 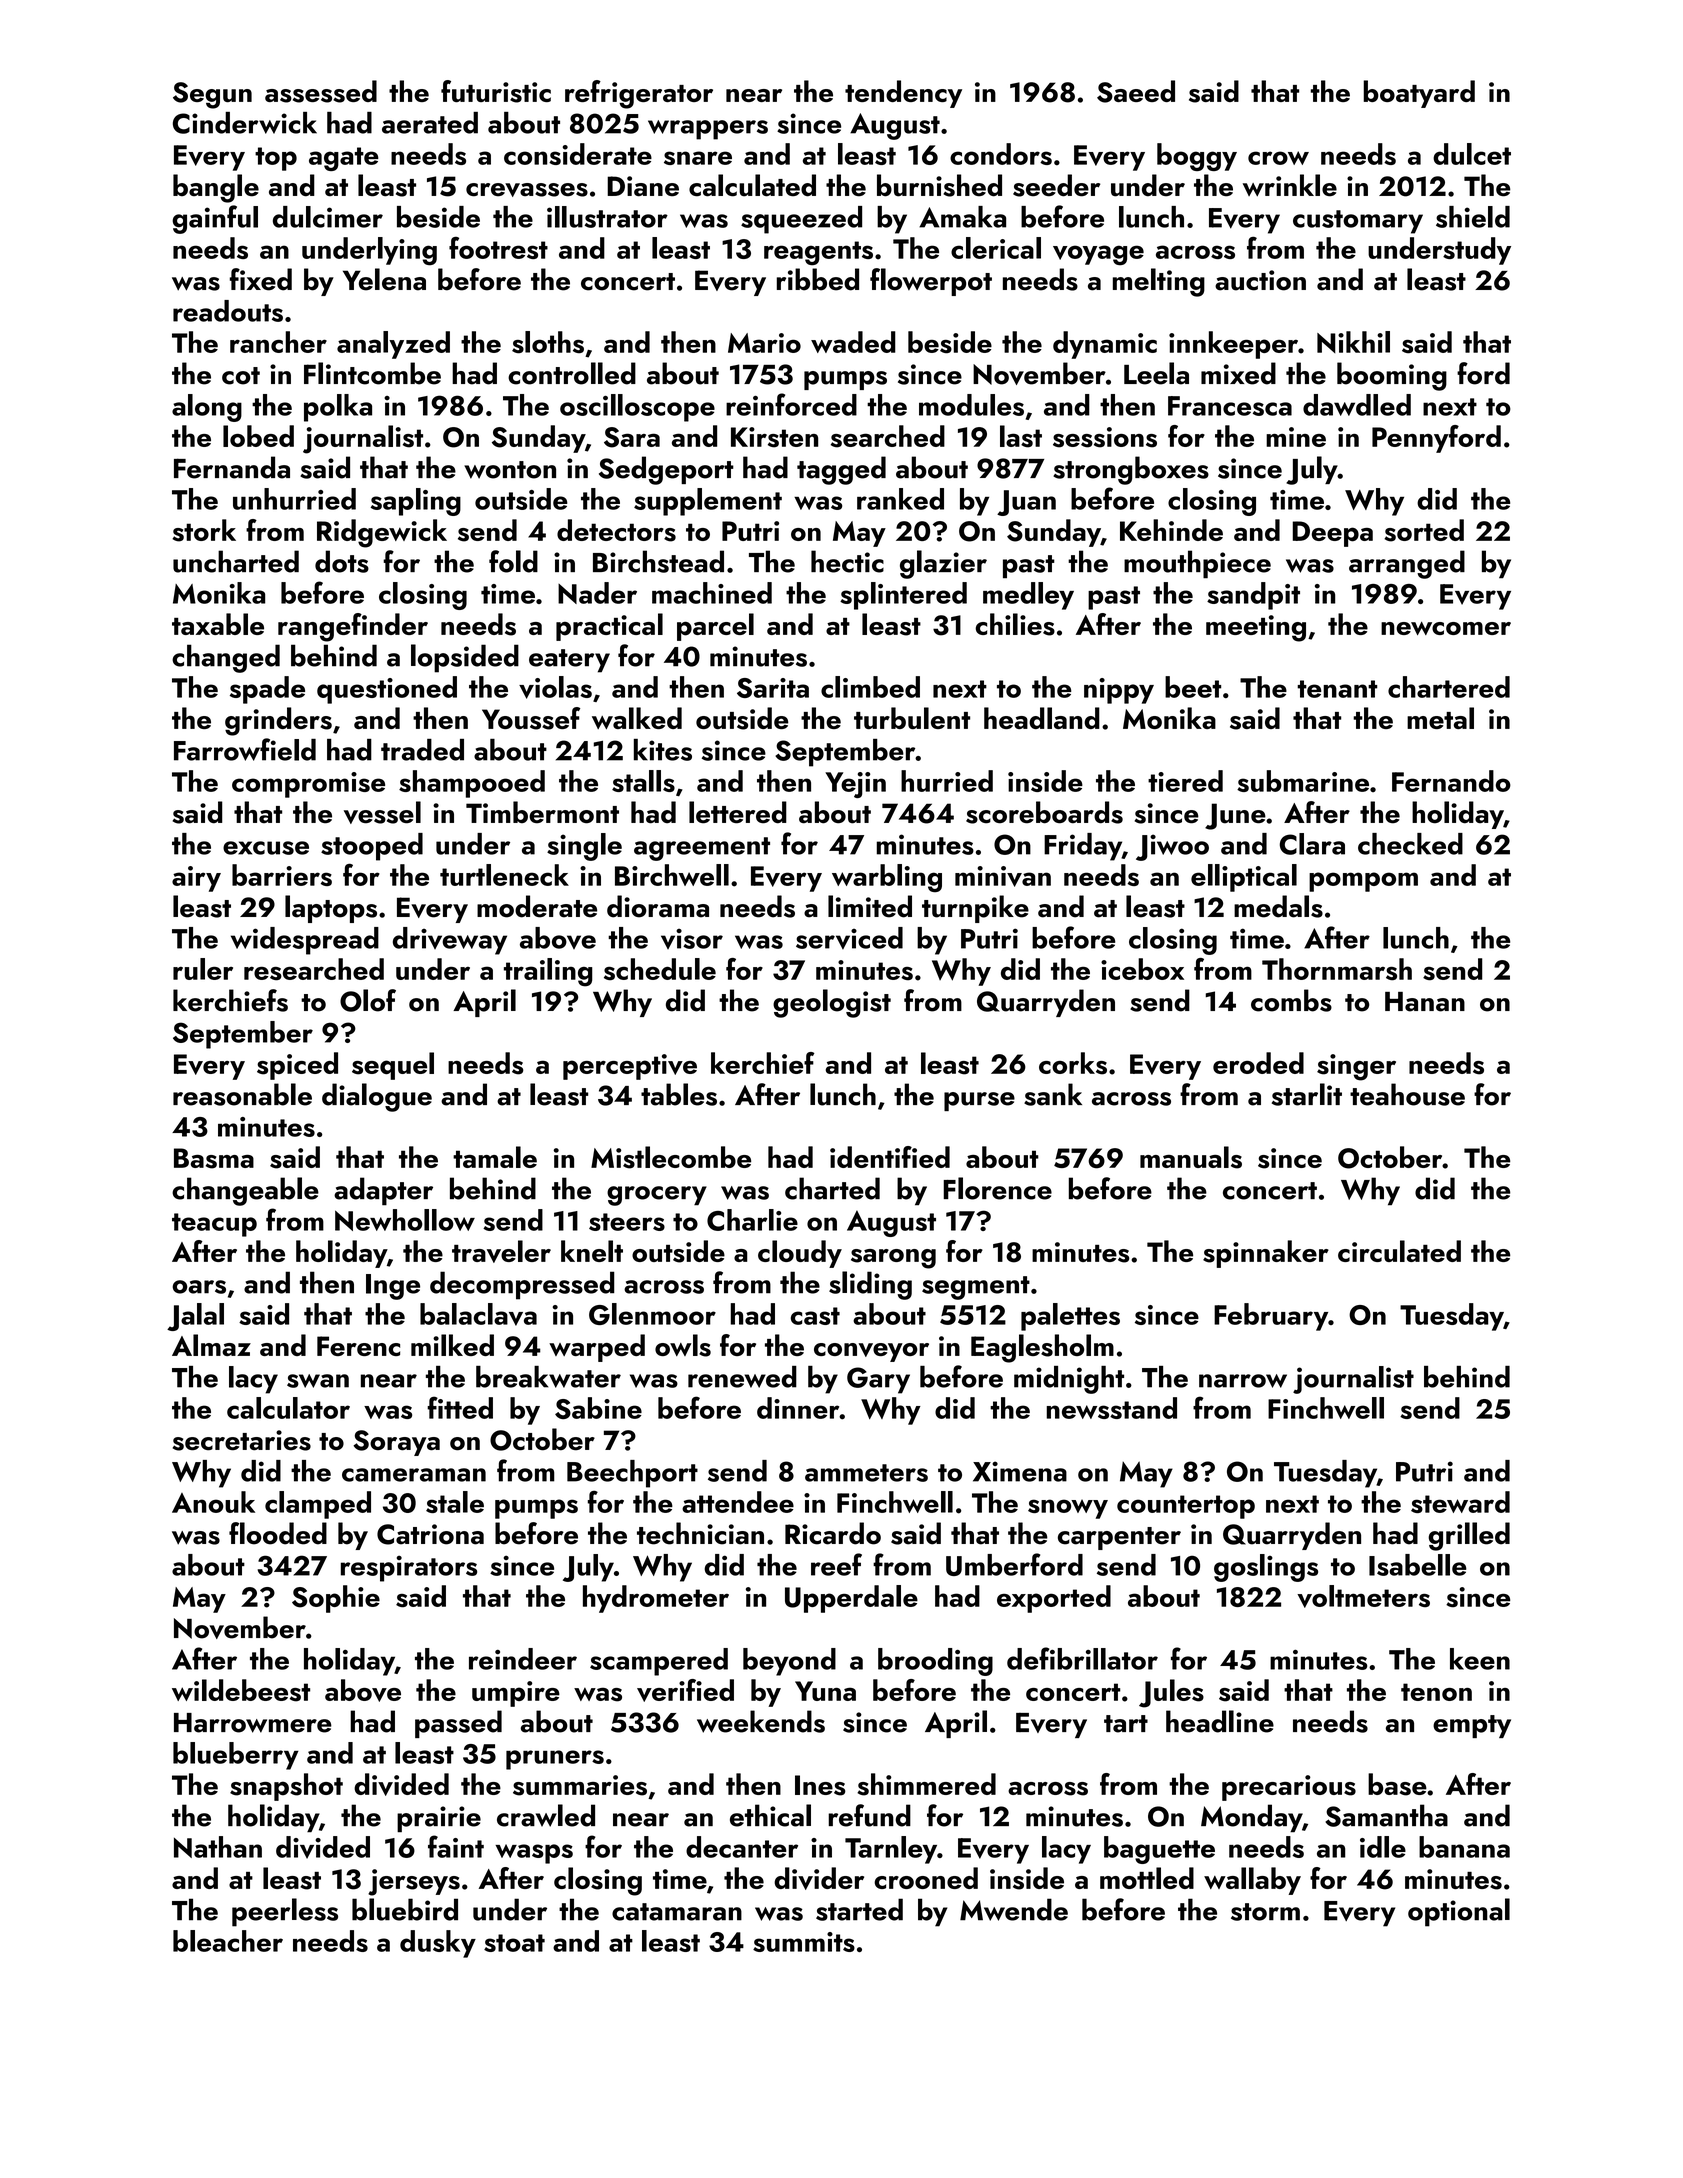 What do you see at coordinates (496, 91) in the screenshot?
I see `futuristic` at bounding box center [496, 91].
